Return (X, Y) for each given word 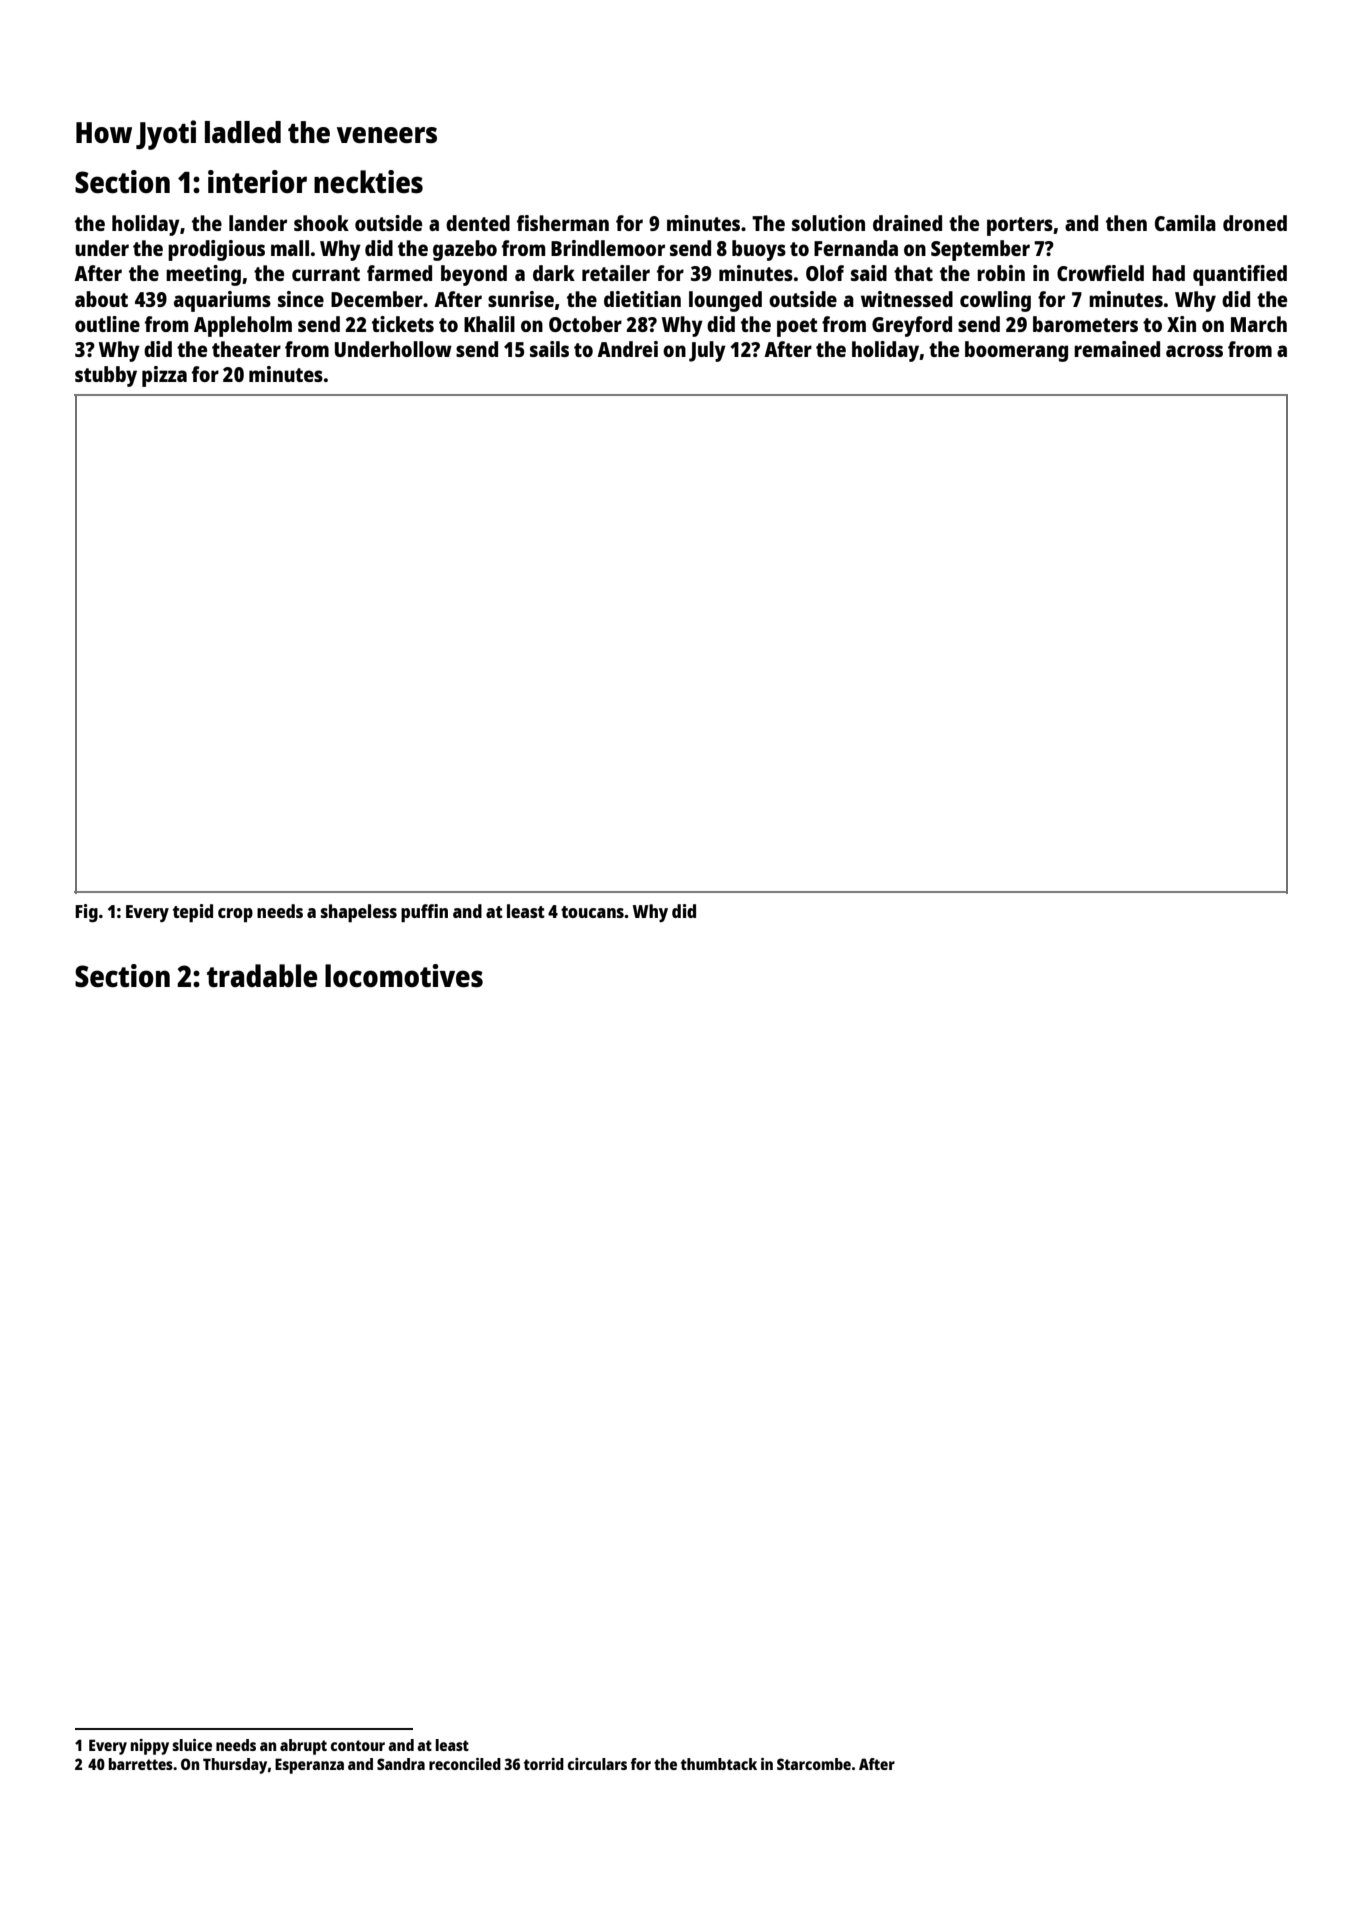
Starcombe (814, 1764)
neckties (368, 182)
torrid (544, 1764)
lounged (725, 301)
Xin (1181, 324)
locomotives (404, 976)
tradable (262, 975)
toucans (592, 912)
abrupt (303, 1747)
